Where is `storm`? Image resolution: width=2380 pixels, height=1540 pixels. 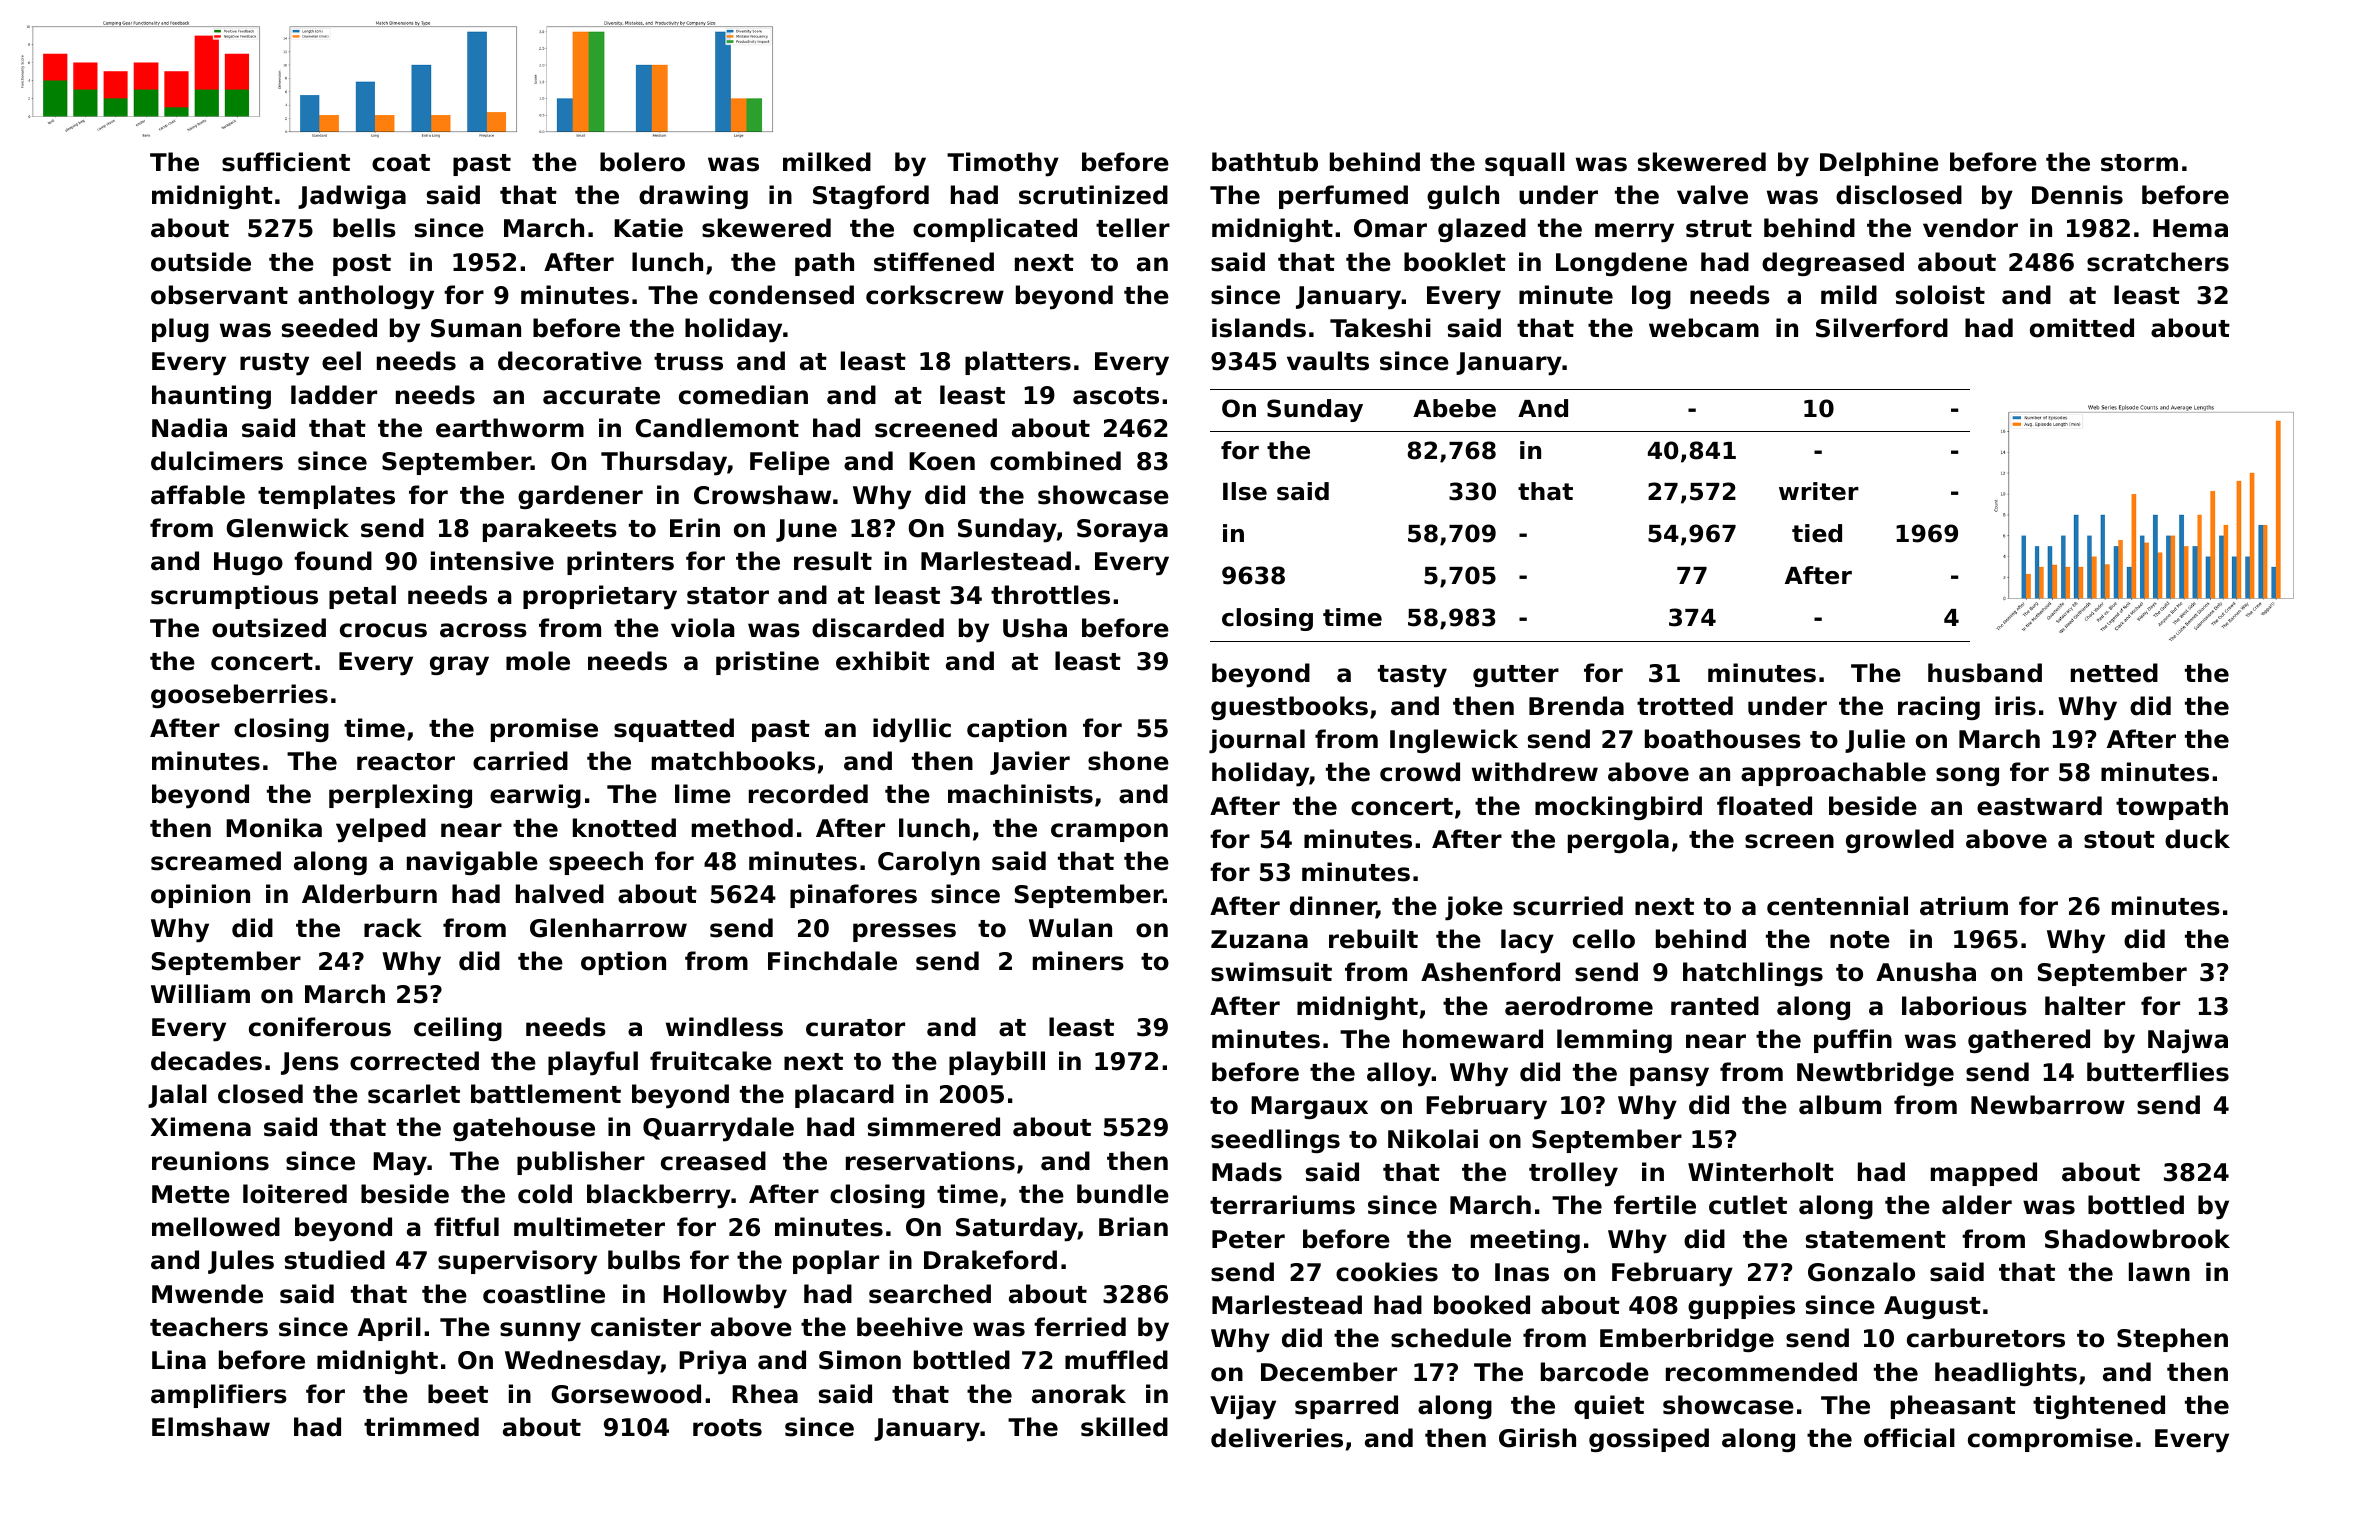
storm is located at coordinates (2139, 163).
